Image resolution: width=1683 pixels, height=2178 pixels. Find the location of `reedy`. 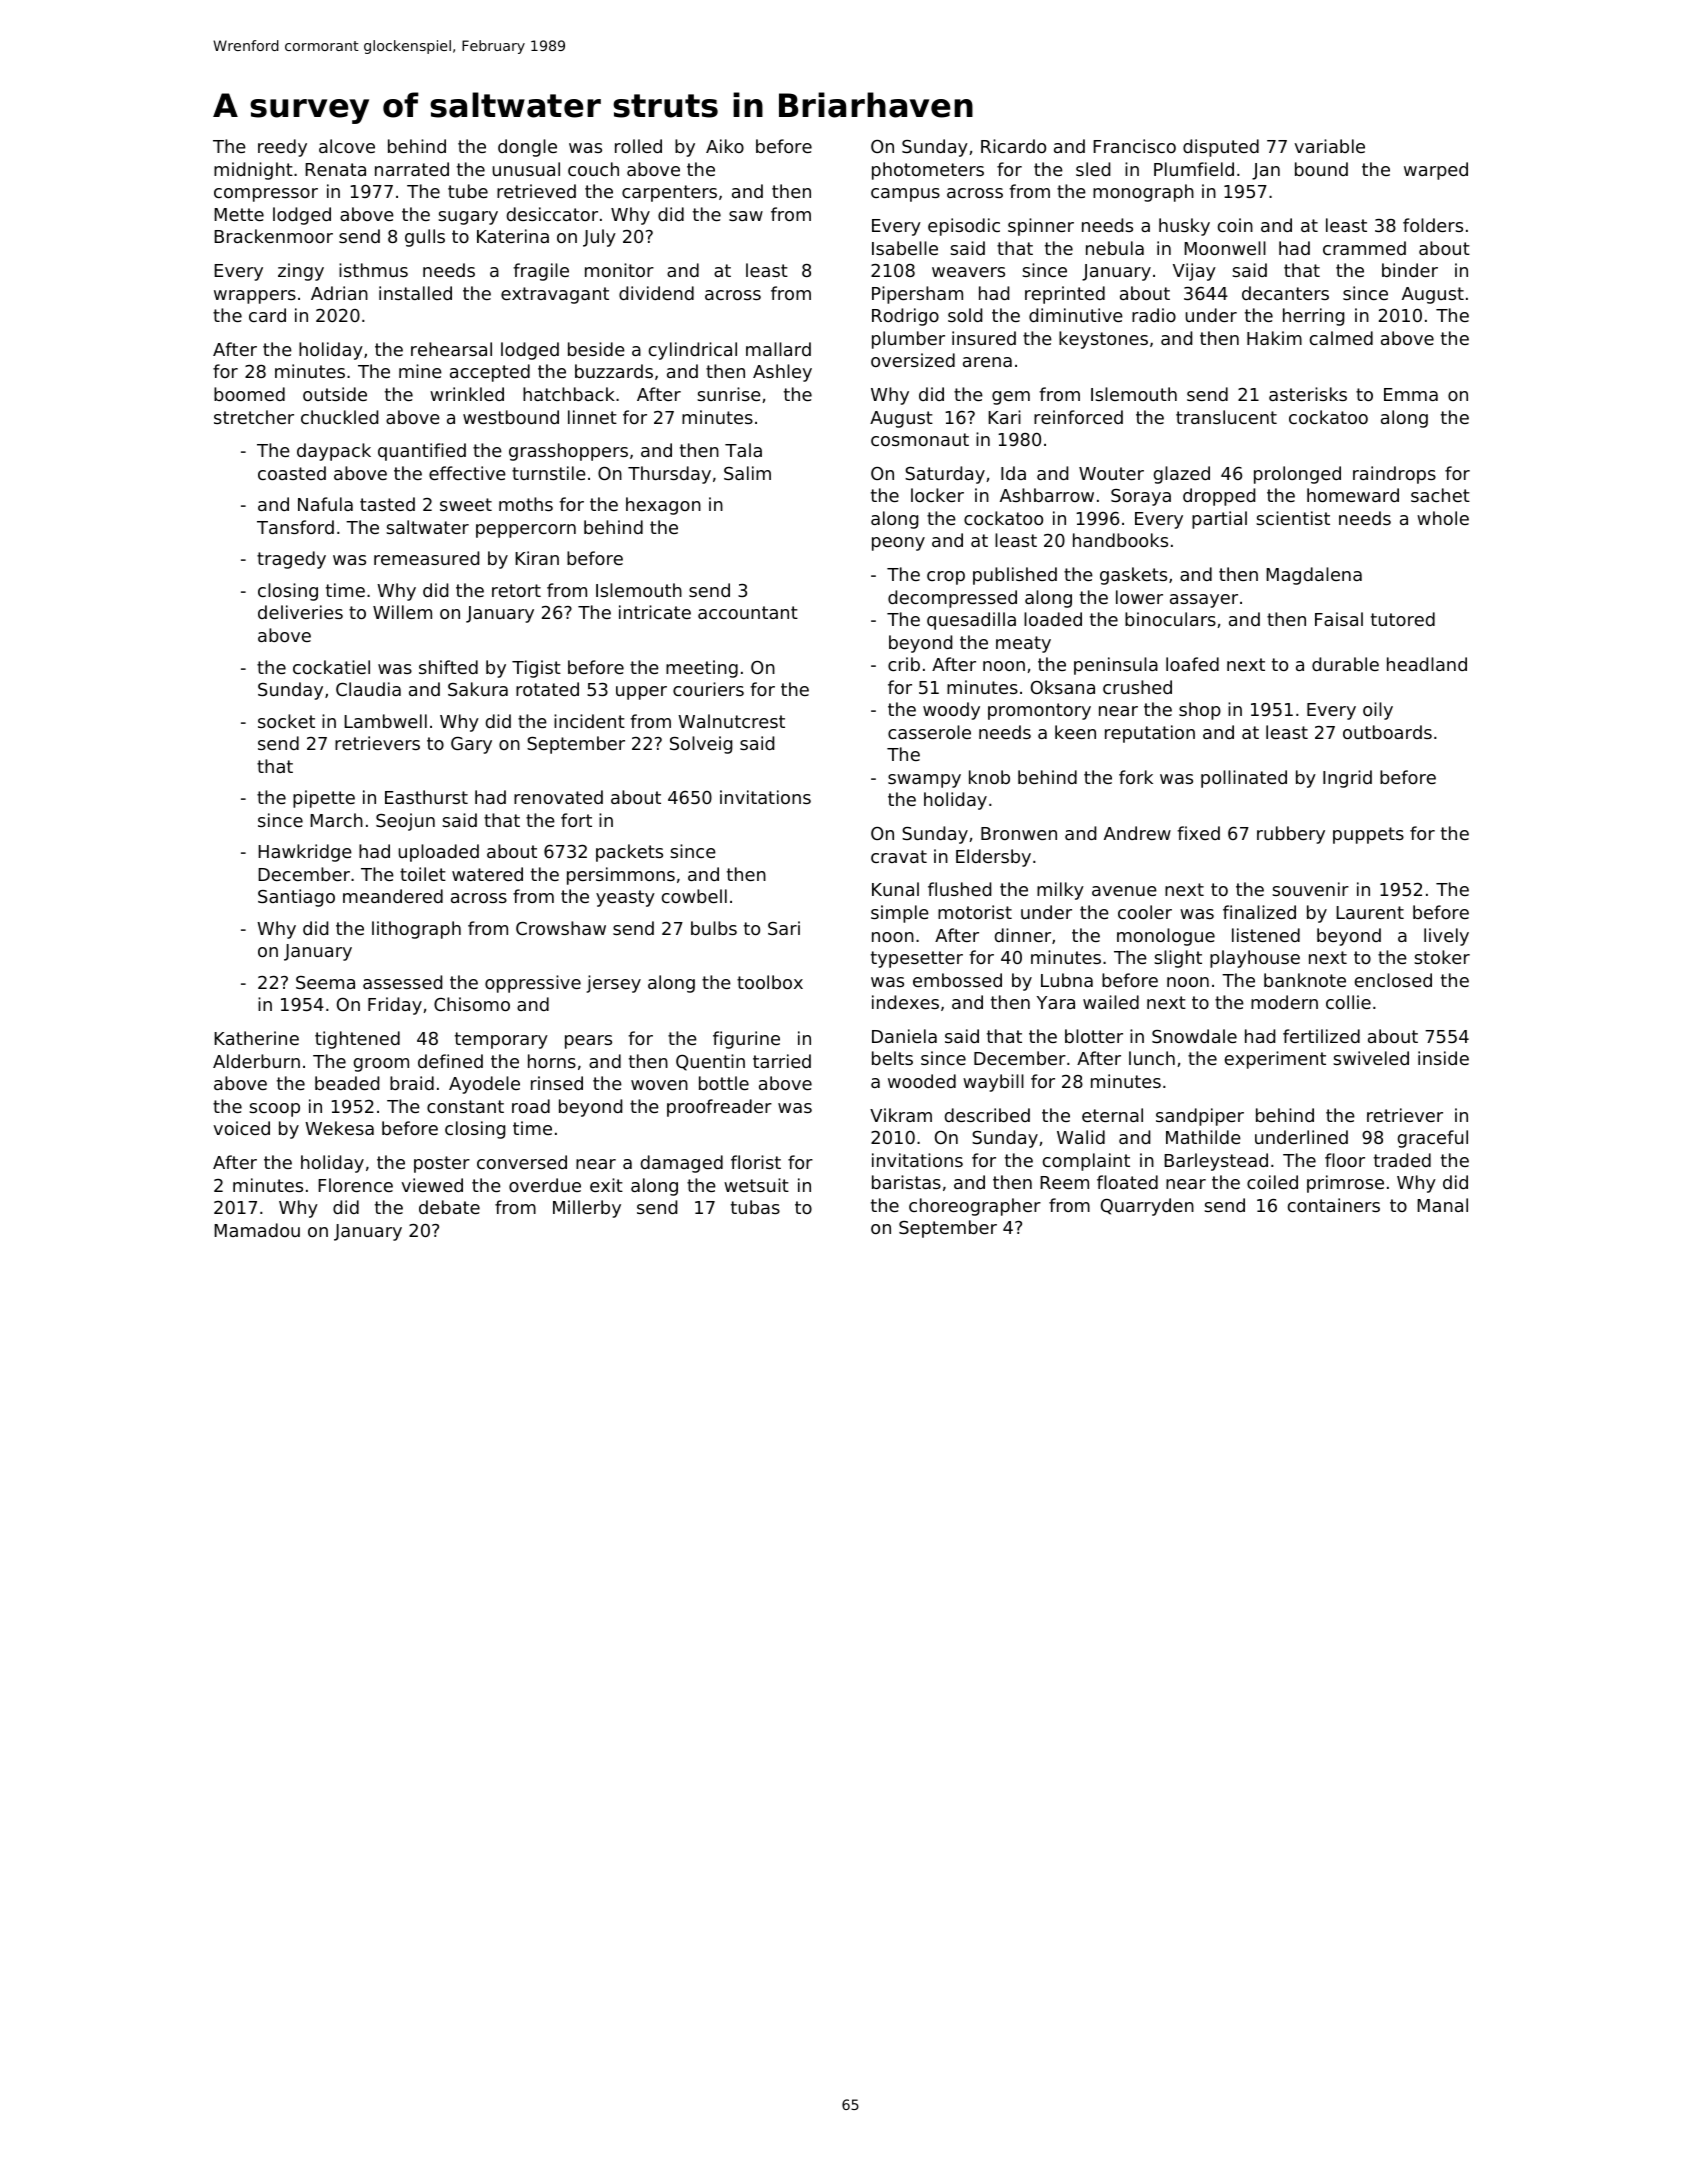

reedy is located at coordinates (282, 148).
